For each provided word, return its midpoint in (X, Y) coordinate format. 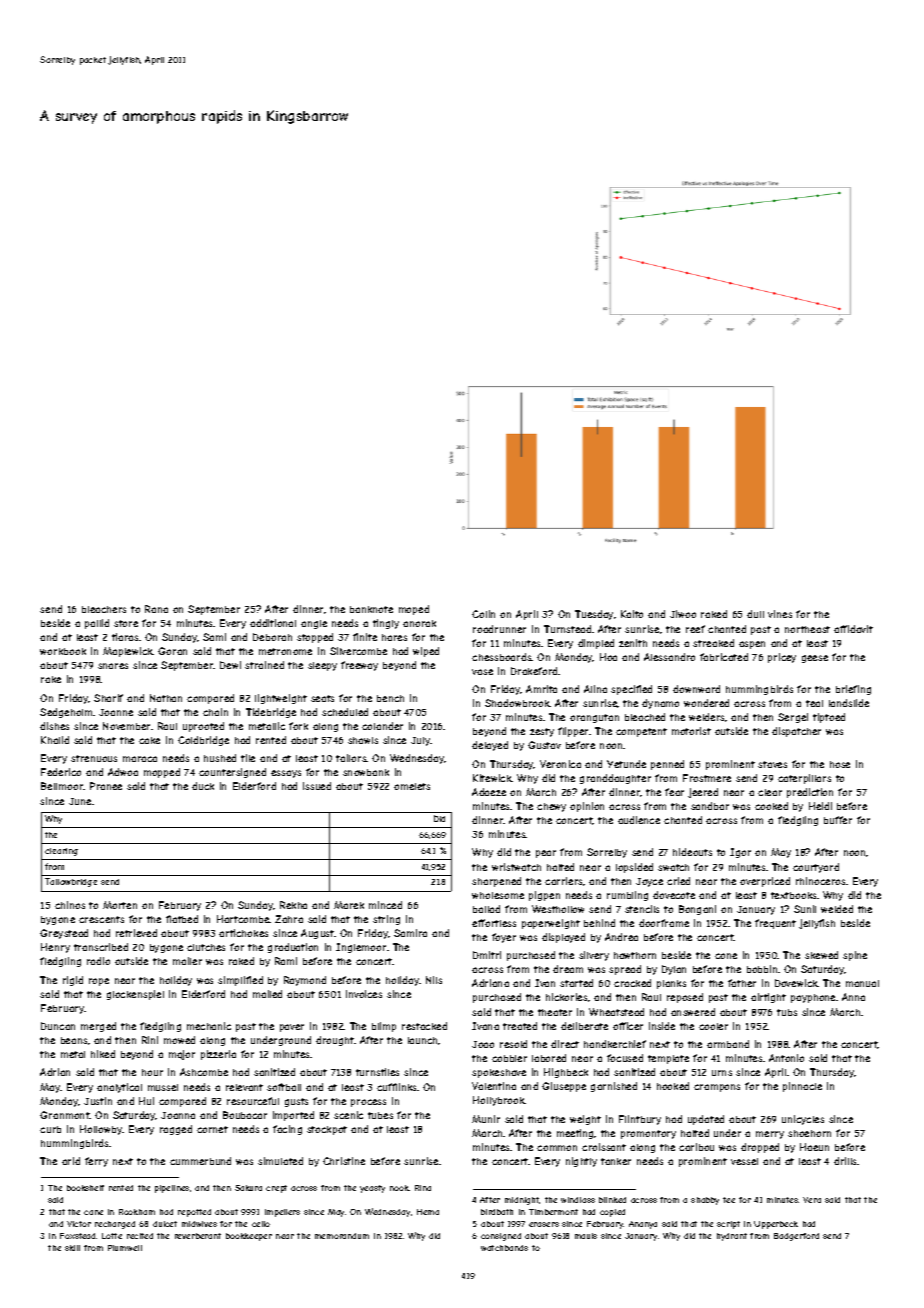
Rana (156, 609)
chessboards (502, 657)
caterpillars (804, 779)
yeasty (372, 1189)
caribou (696, 1147)
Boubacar (245, 1115)
